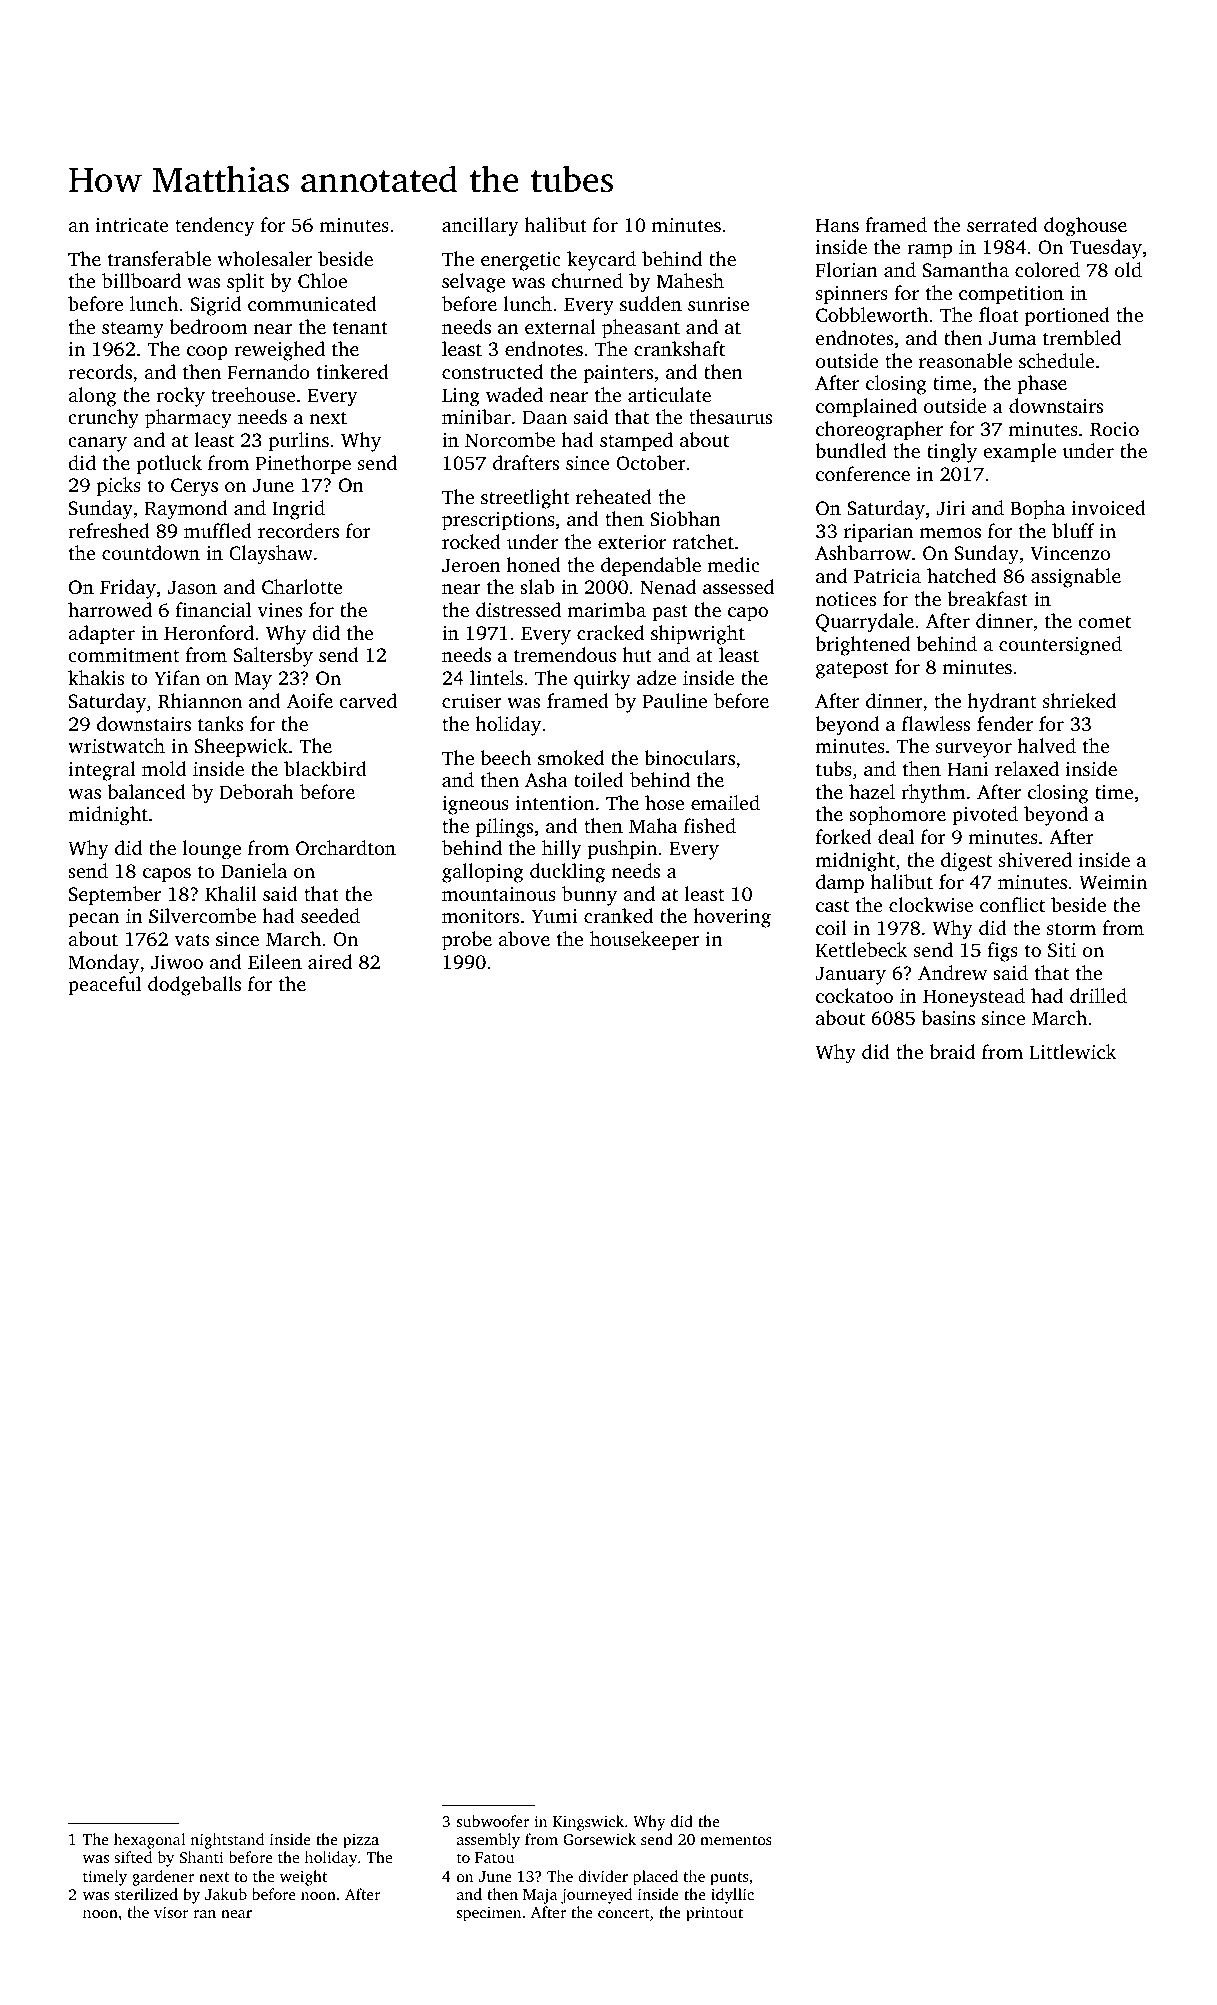  I want to click on dodgeballs, so click(194, 986).
